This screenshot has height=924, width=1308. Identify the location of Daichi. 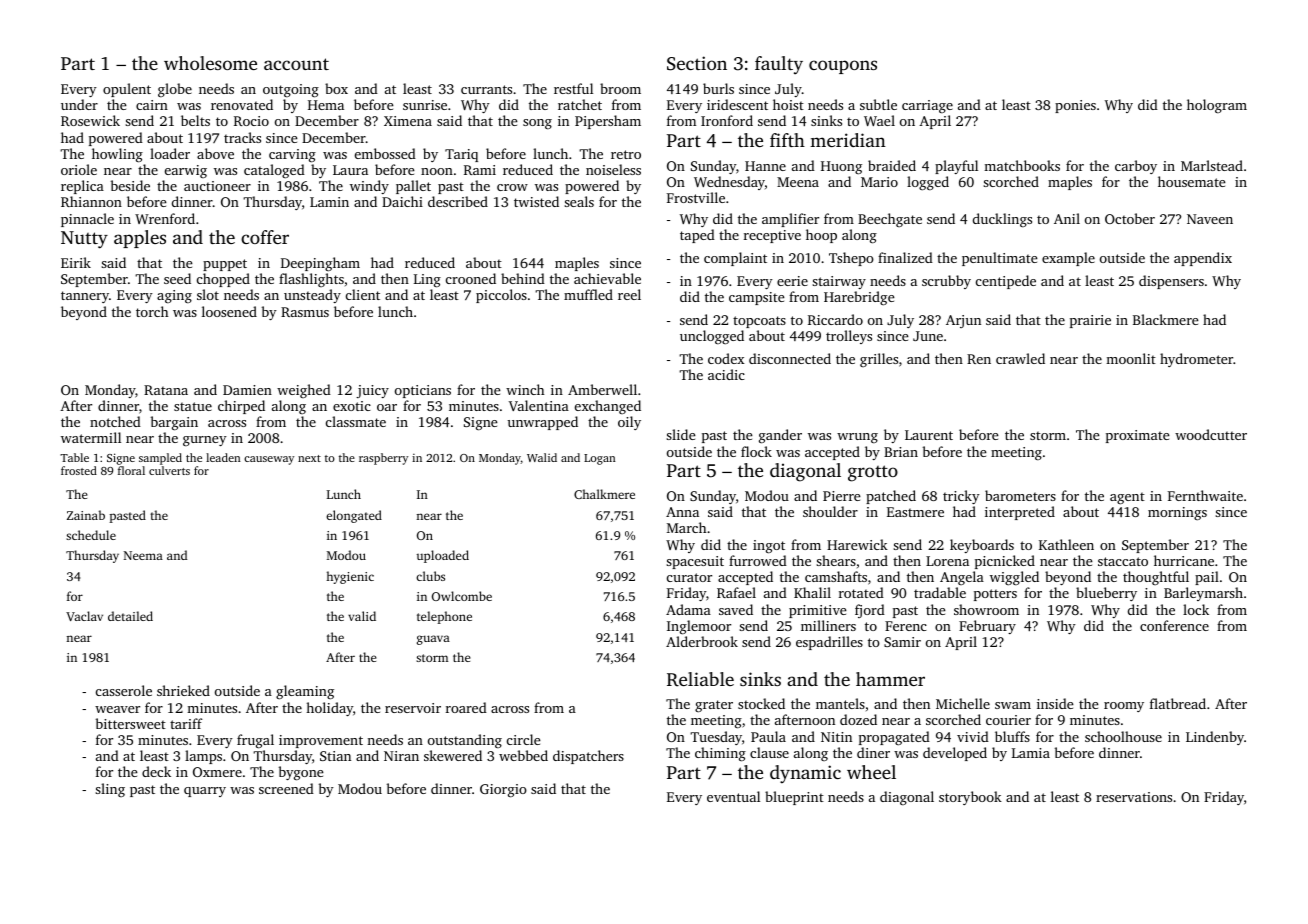
(402, 201).
